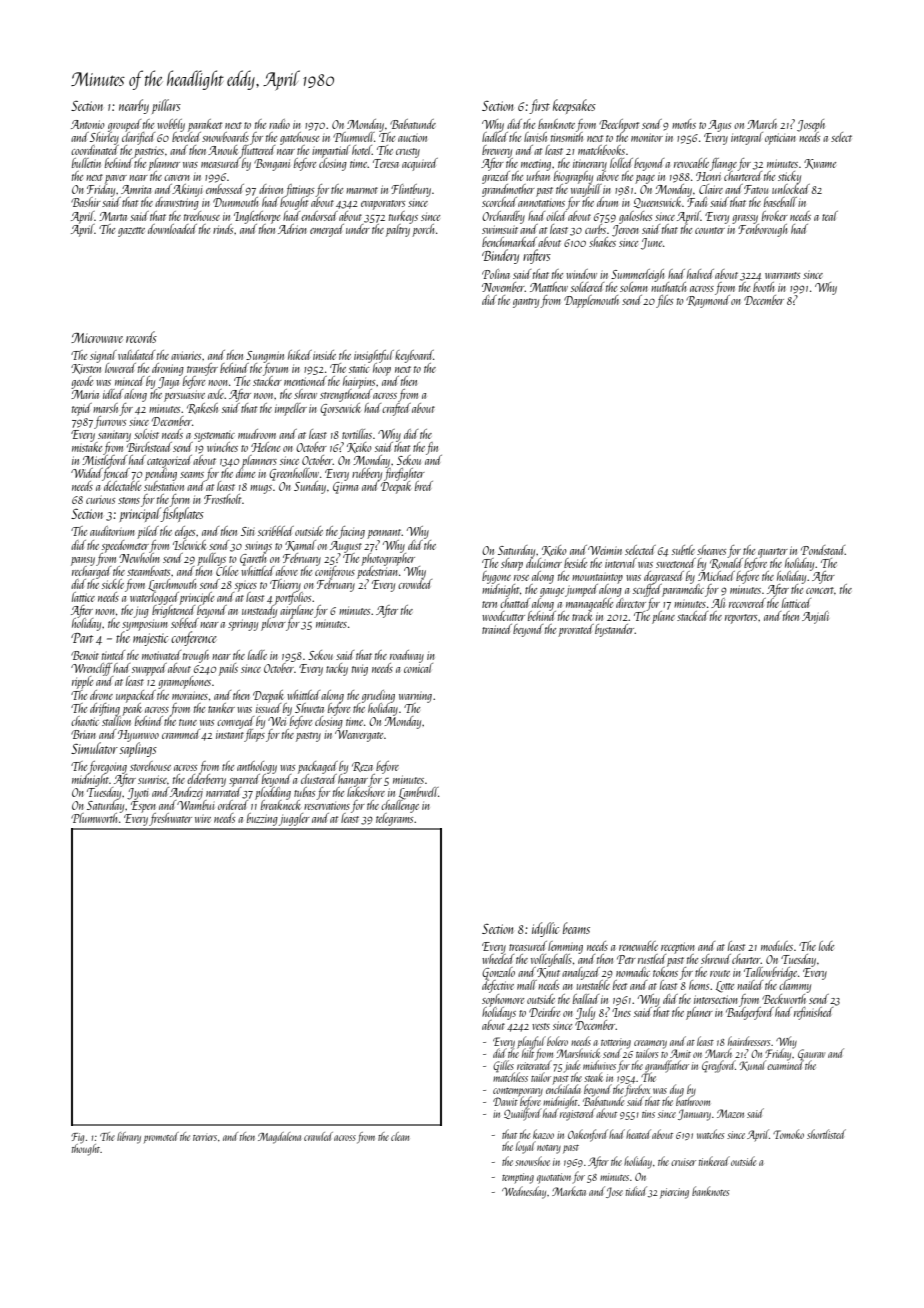 The image size is (924, 1308). I want to click on clean, so click(400, 1136).
